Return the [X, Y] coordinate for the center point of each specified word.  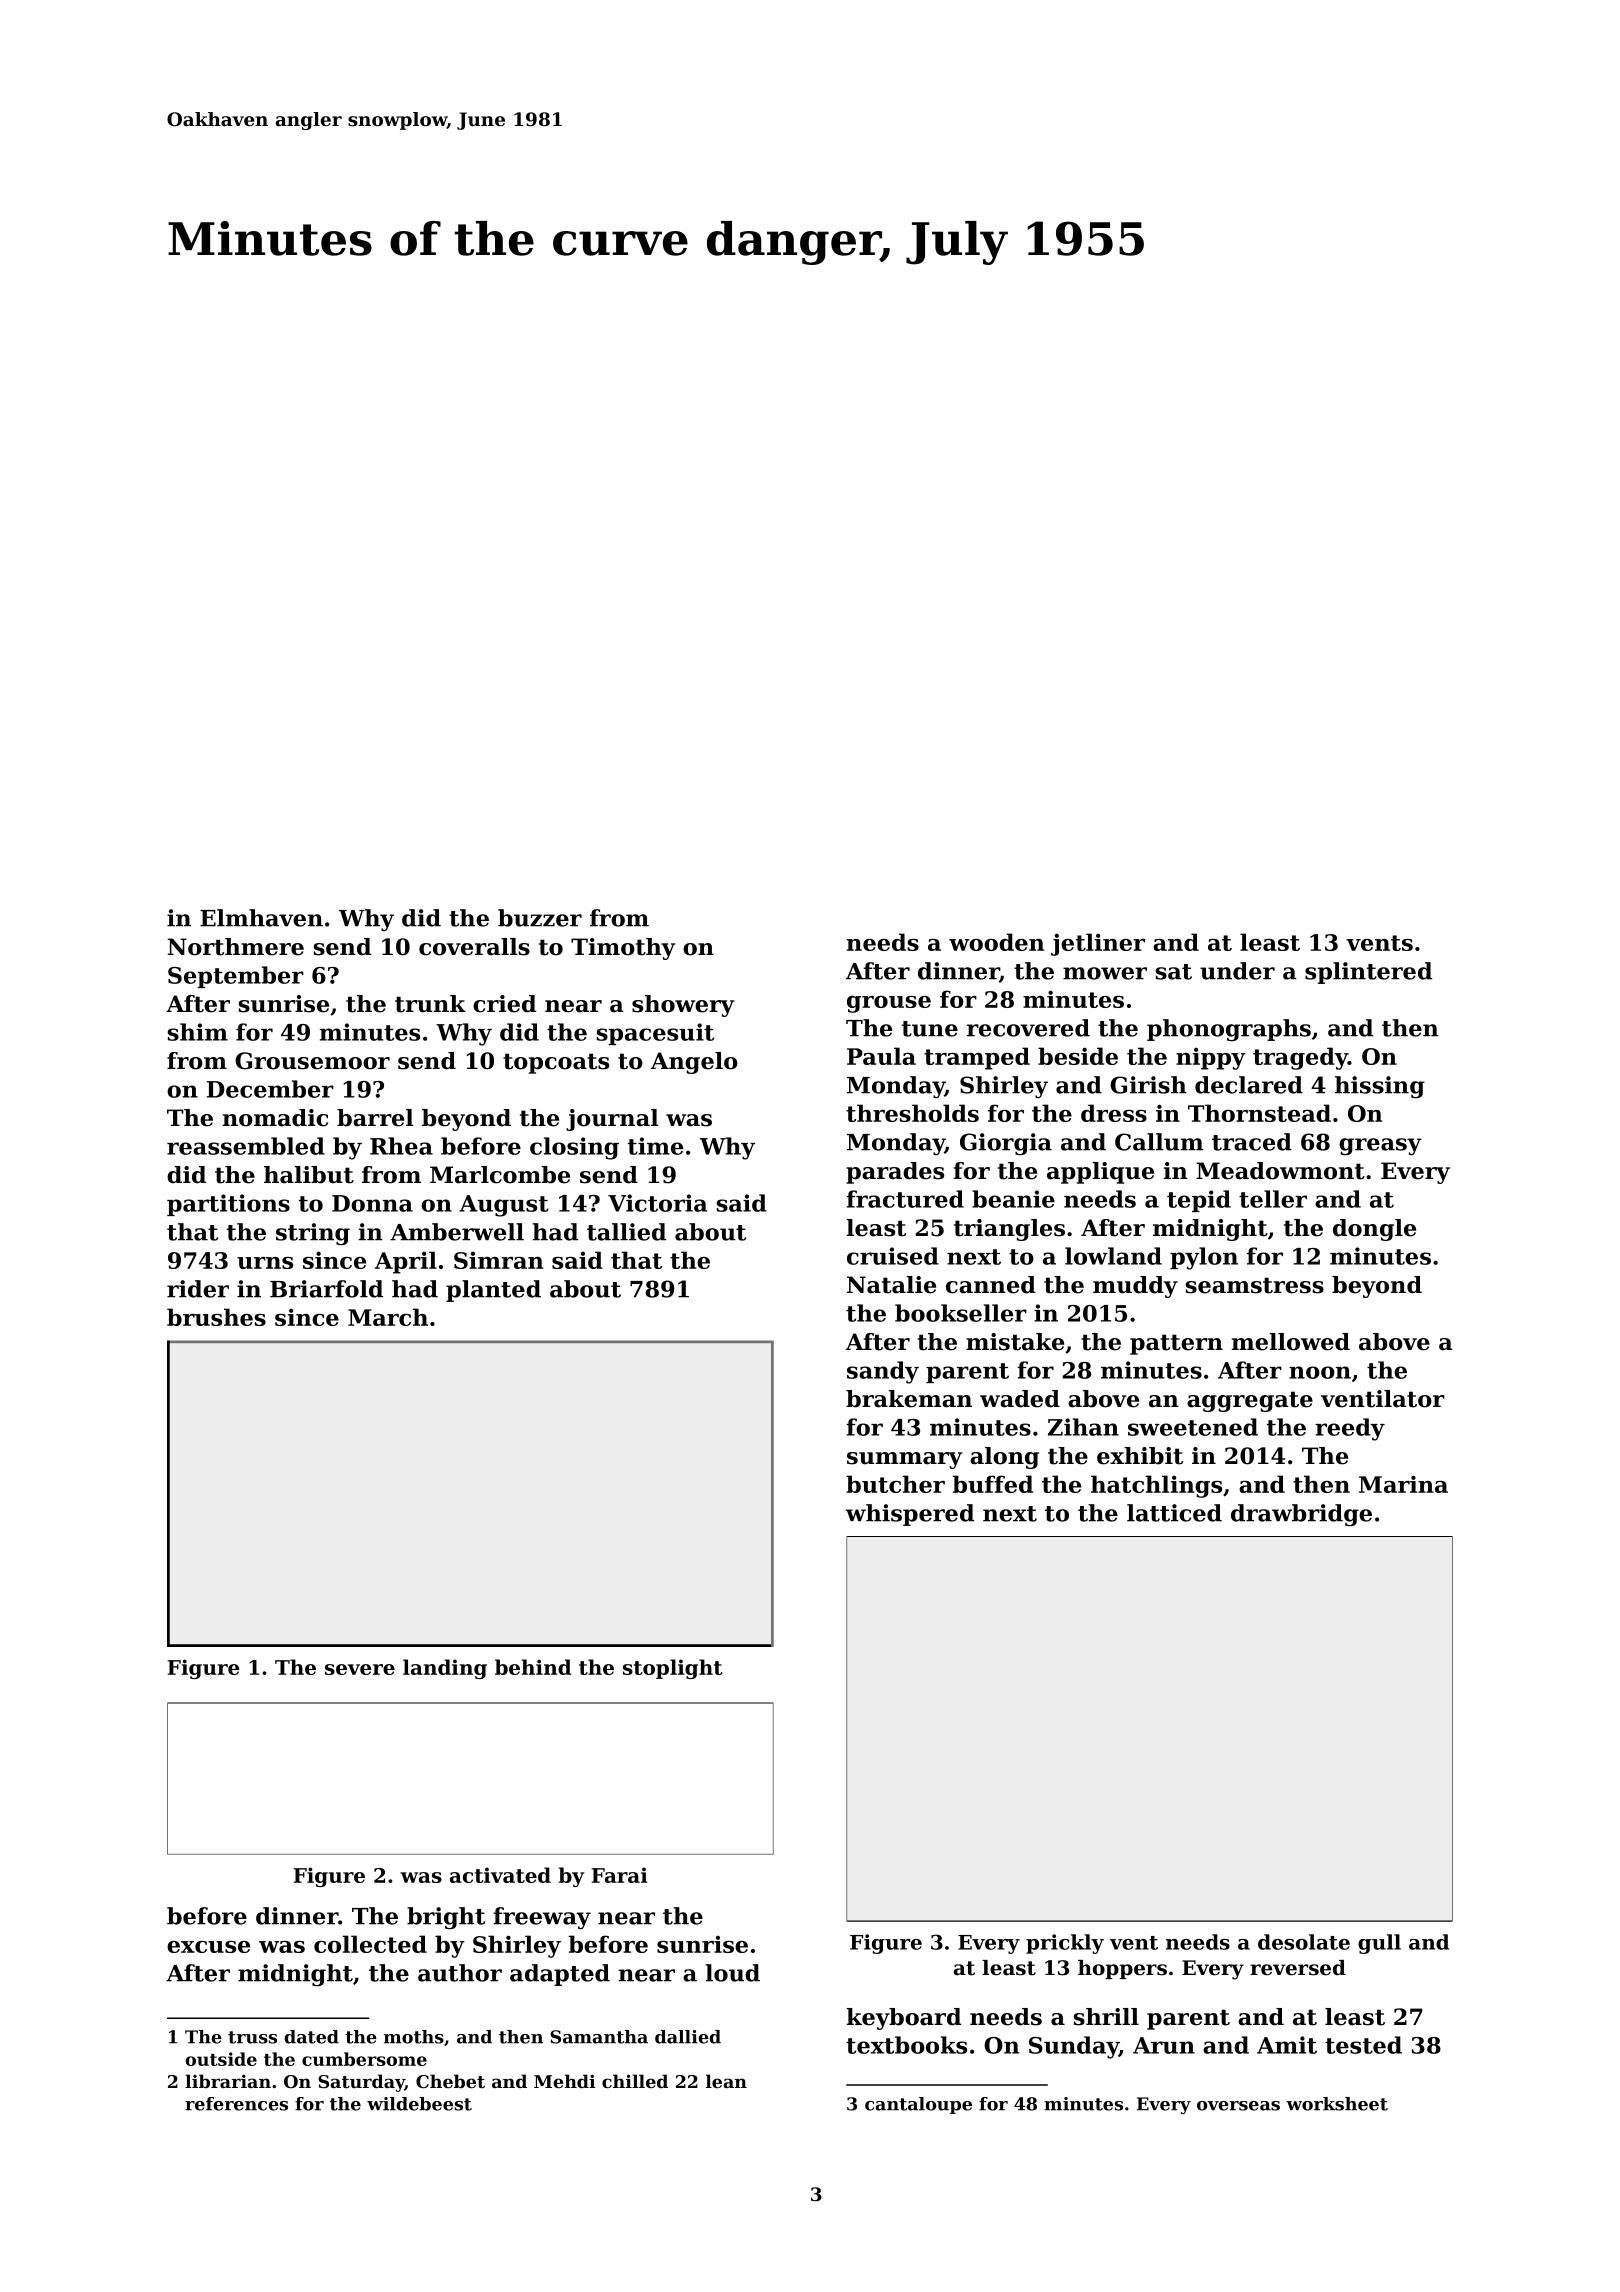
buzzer [540, 918]
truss [252, 2037]
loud [733, 1973]
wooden [996, 942]
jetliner [1098, 944]
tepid [1199, 1201]
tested [1363, 2045]
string [313, 1234]
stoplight [673, 1669]
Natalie [891, 1285]
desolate [1304, 1942]
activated [500, 1875]
